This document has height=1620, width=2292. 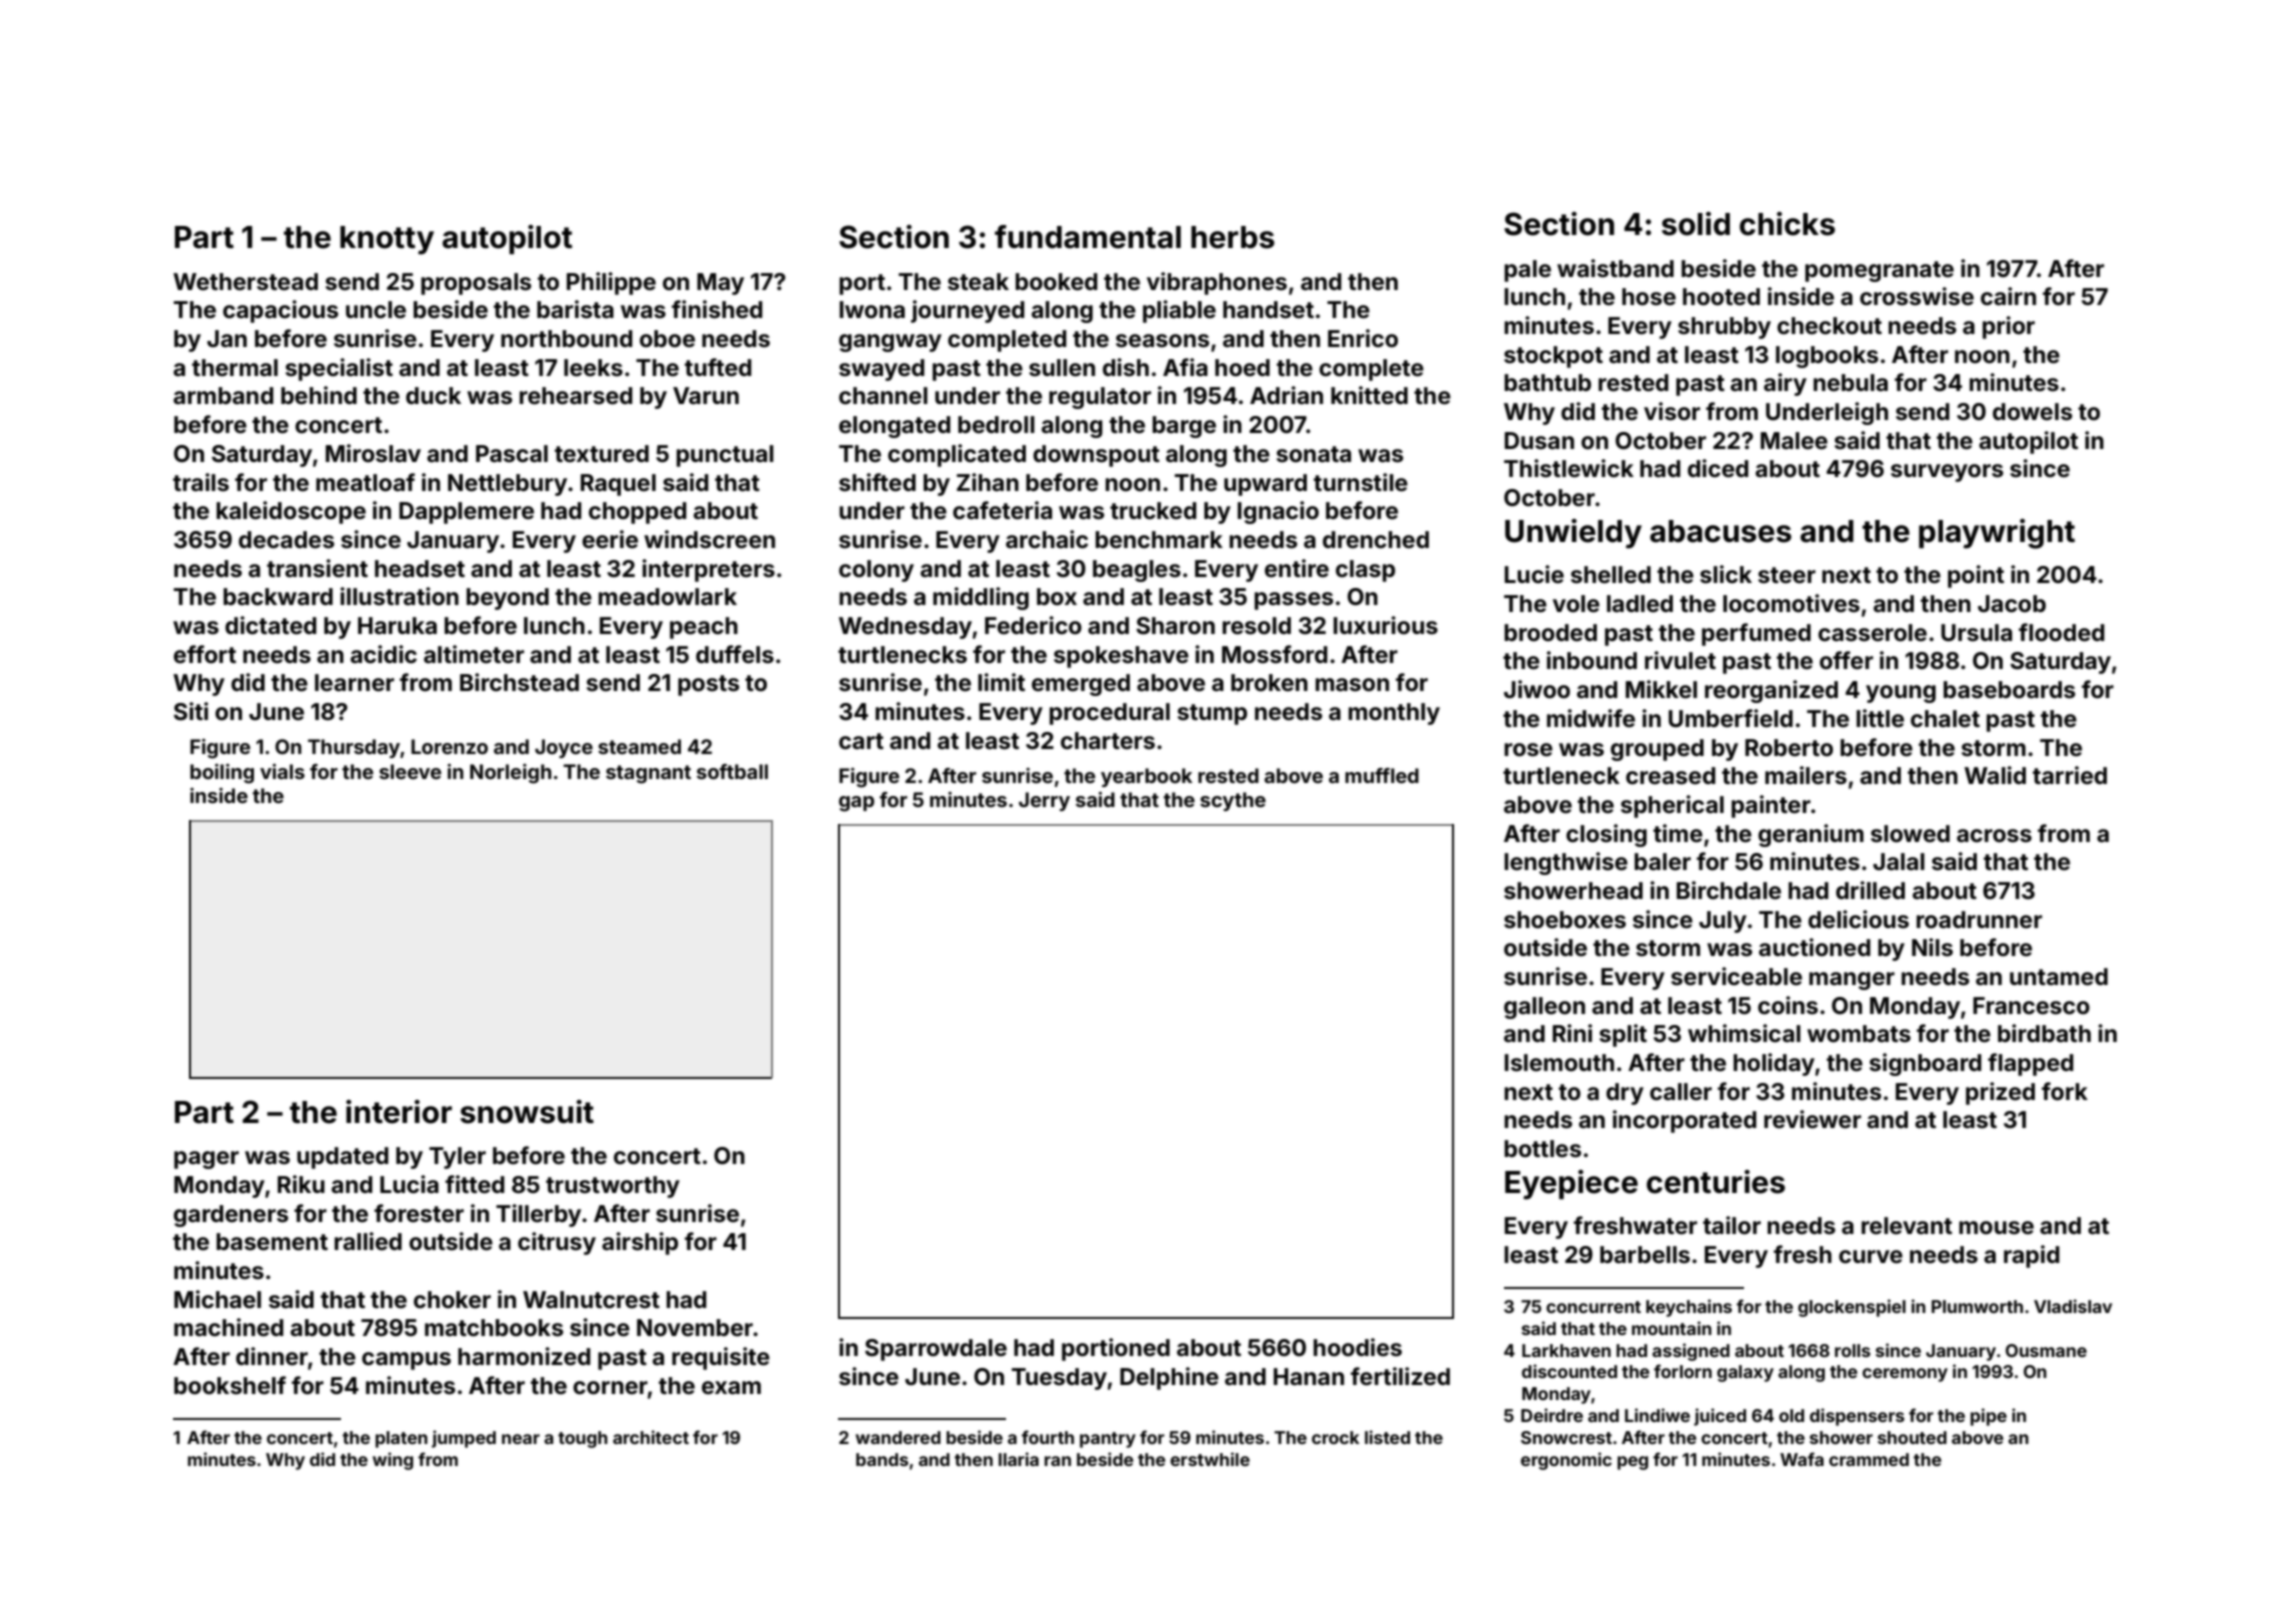 What do you see at coordinates (1542, 1149) in the document?
I see `bottles` at bounding box center [1542, 1149].
